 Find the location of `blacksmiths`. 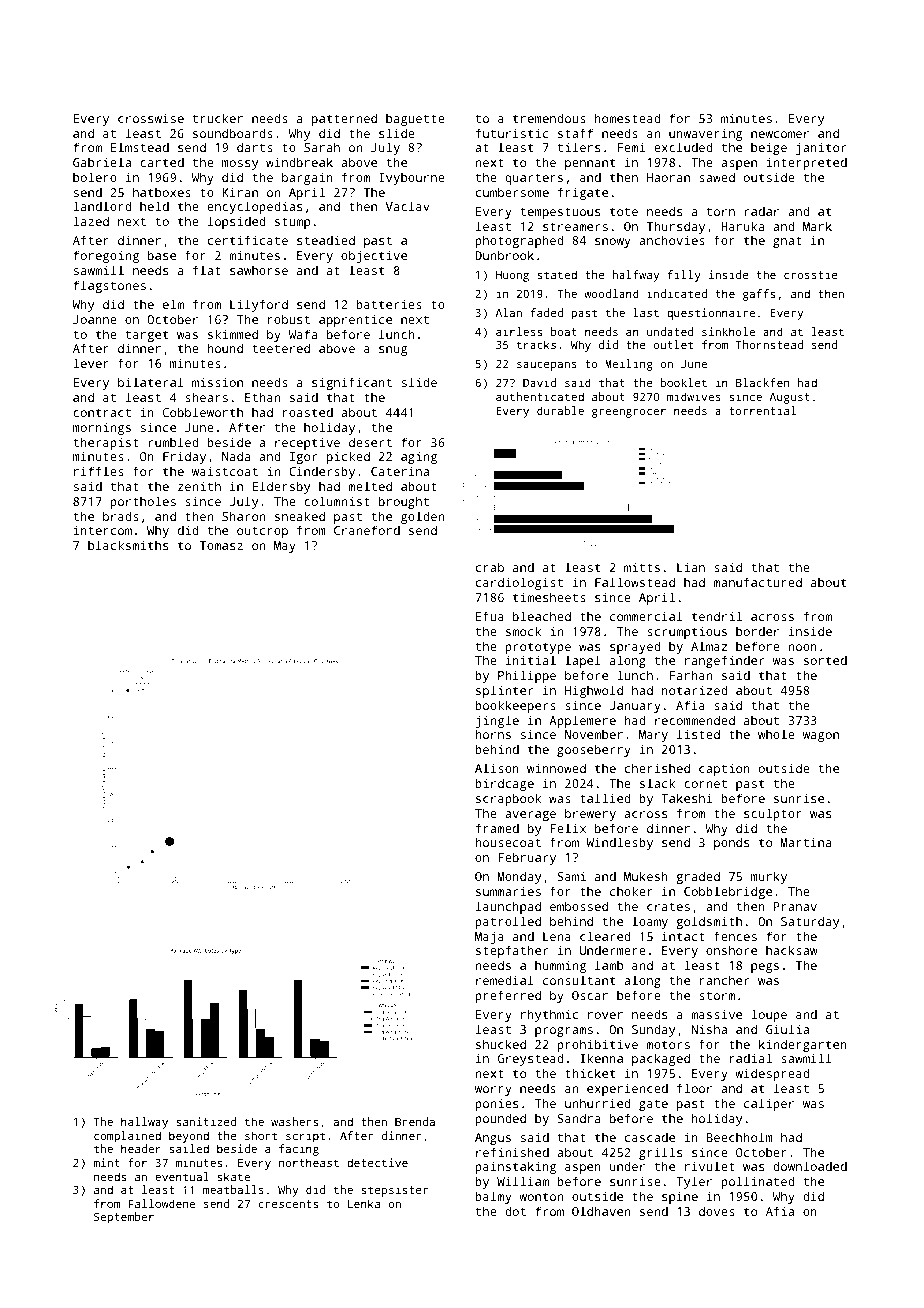

blacksmiths is located at coordinates (128, 545).
